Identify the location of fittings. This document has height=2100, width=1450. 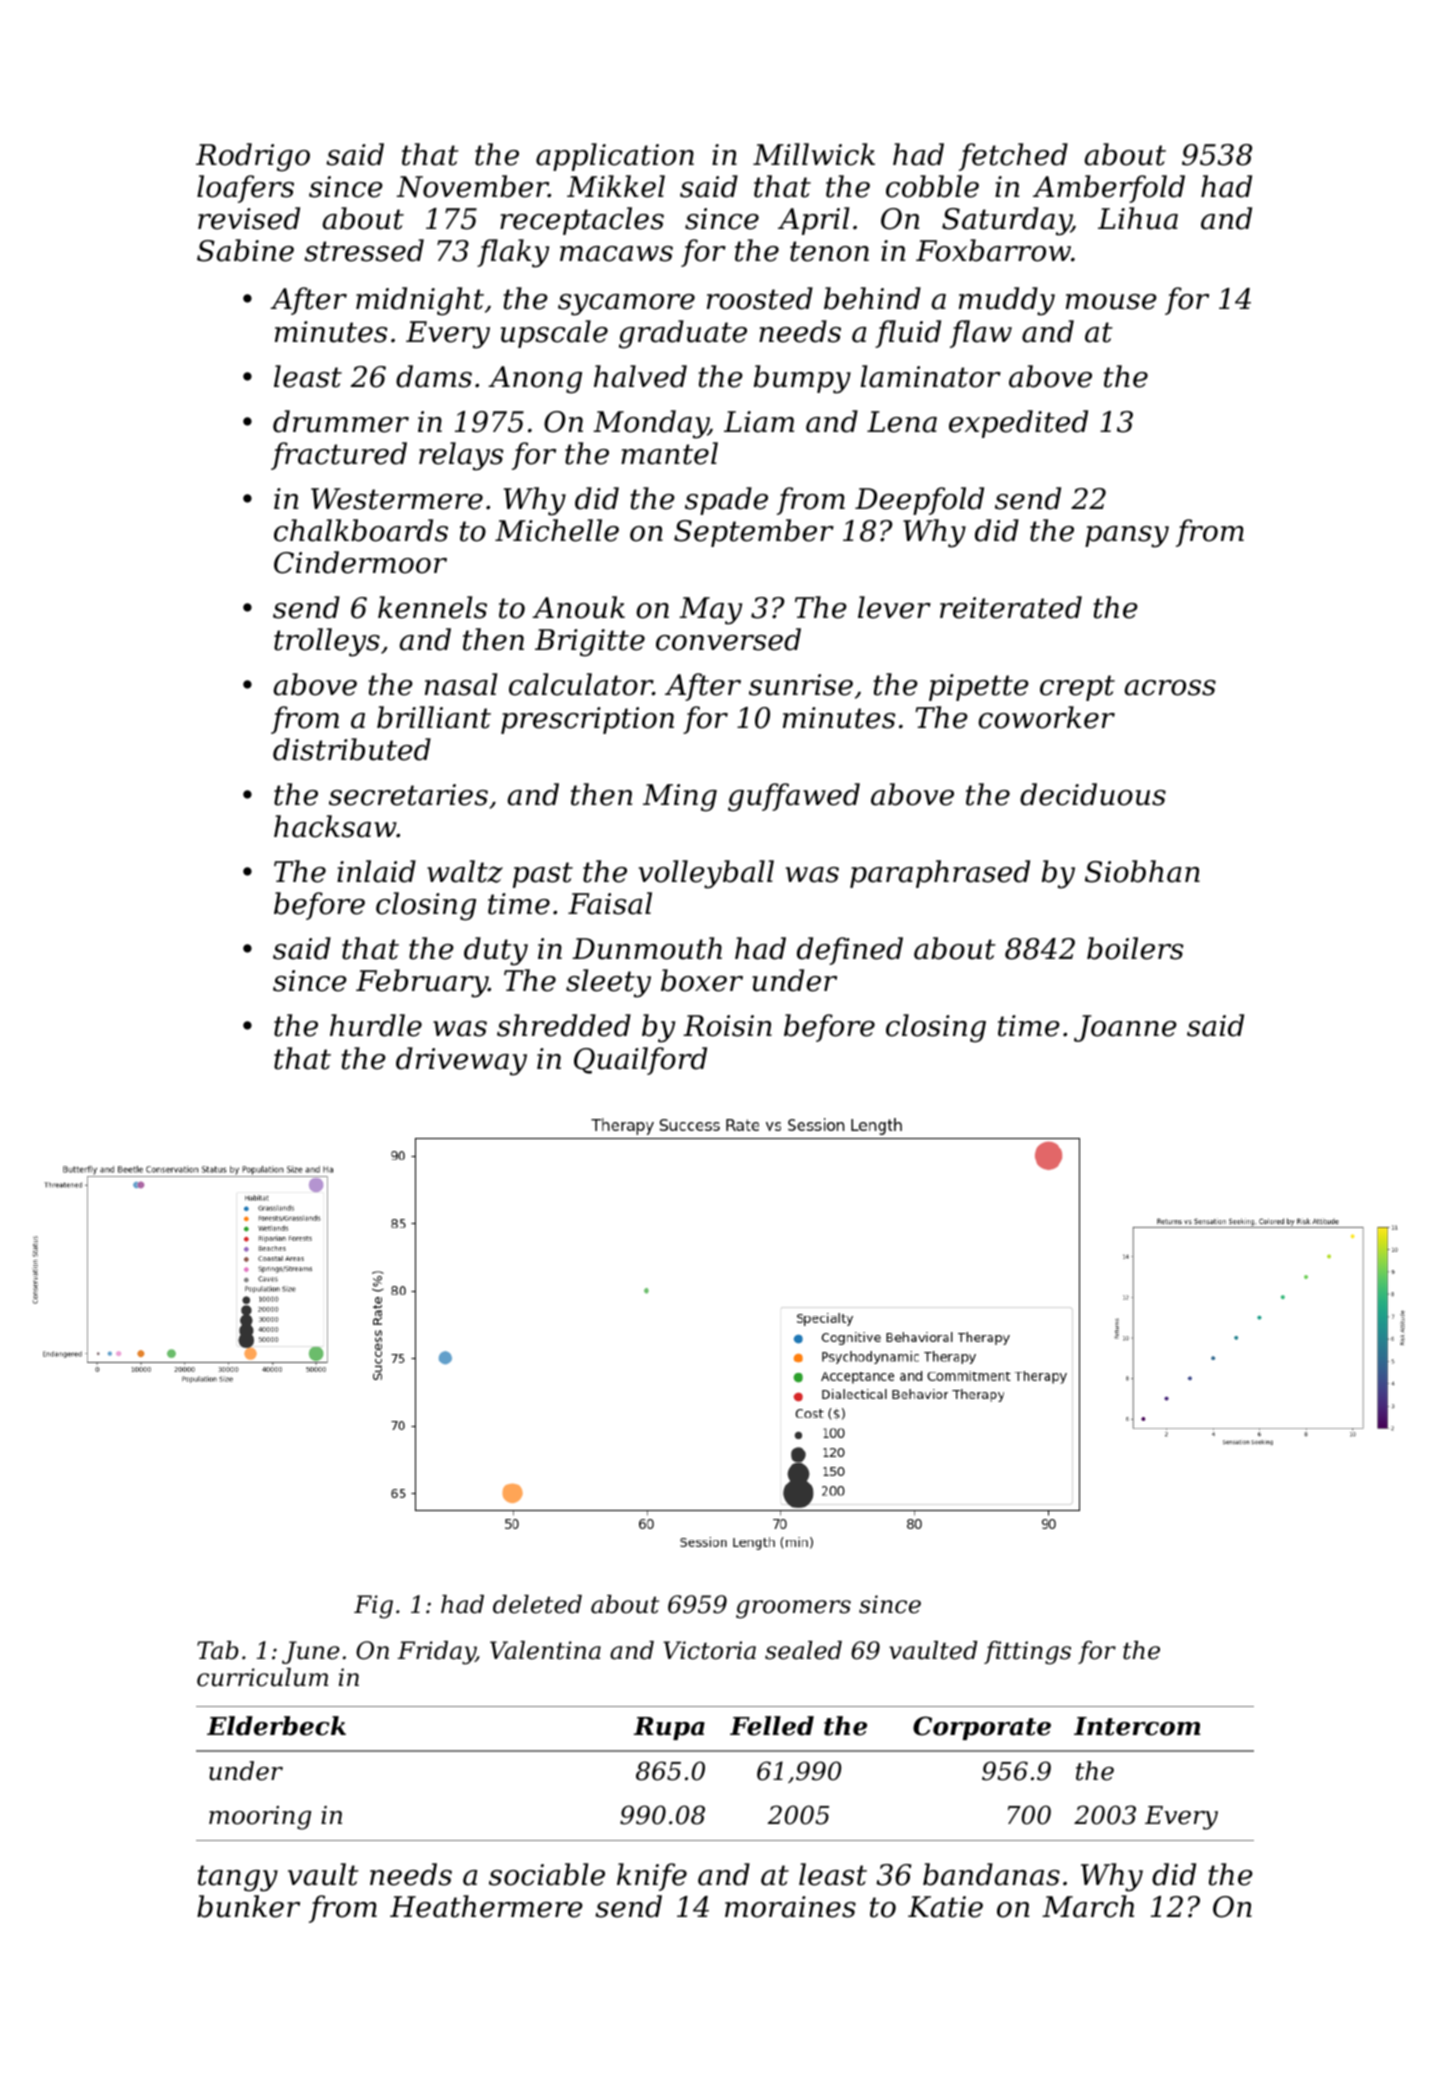
(1027, 1653).
